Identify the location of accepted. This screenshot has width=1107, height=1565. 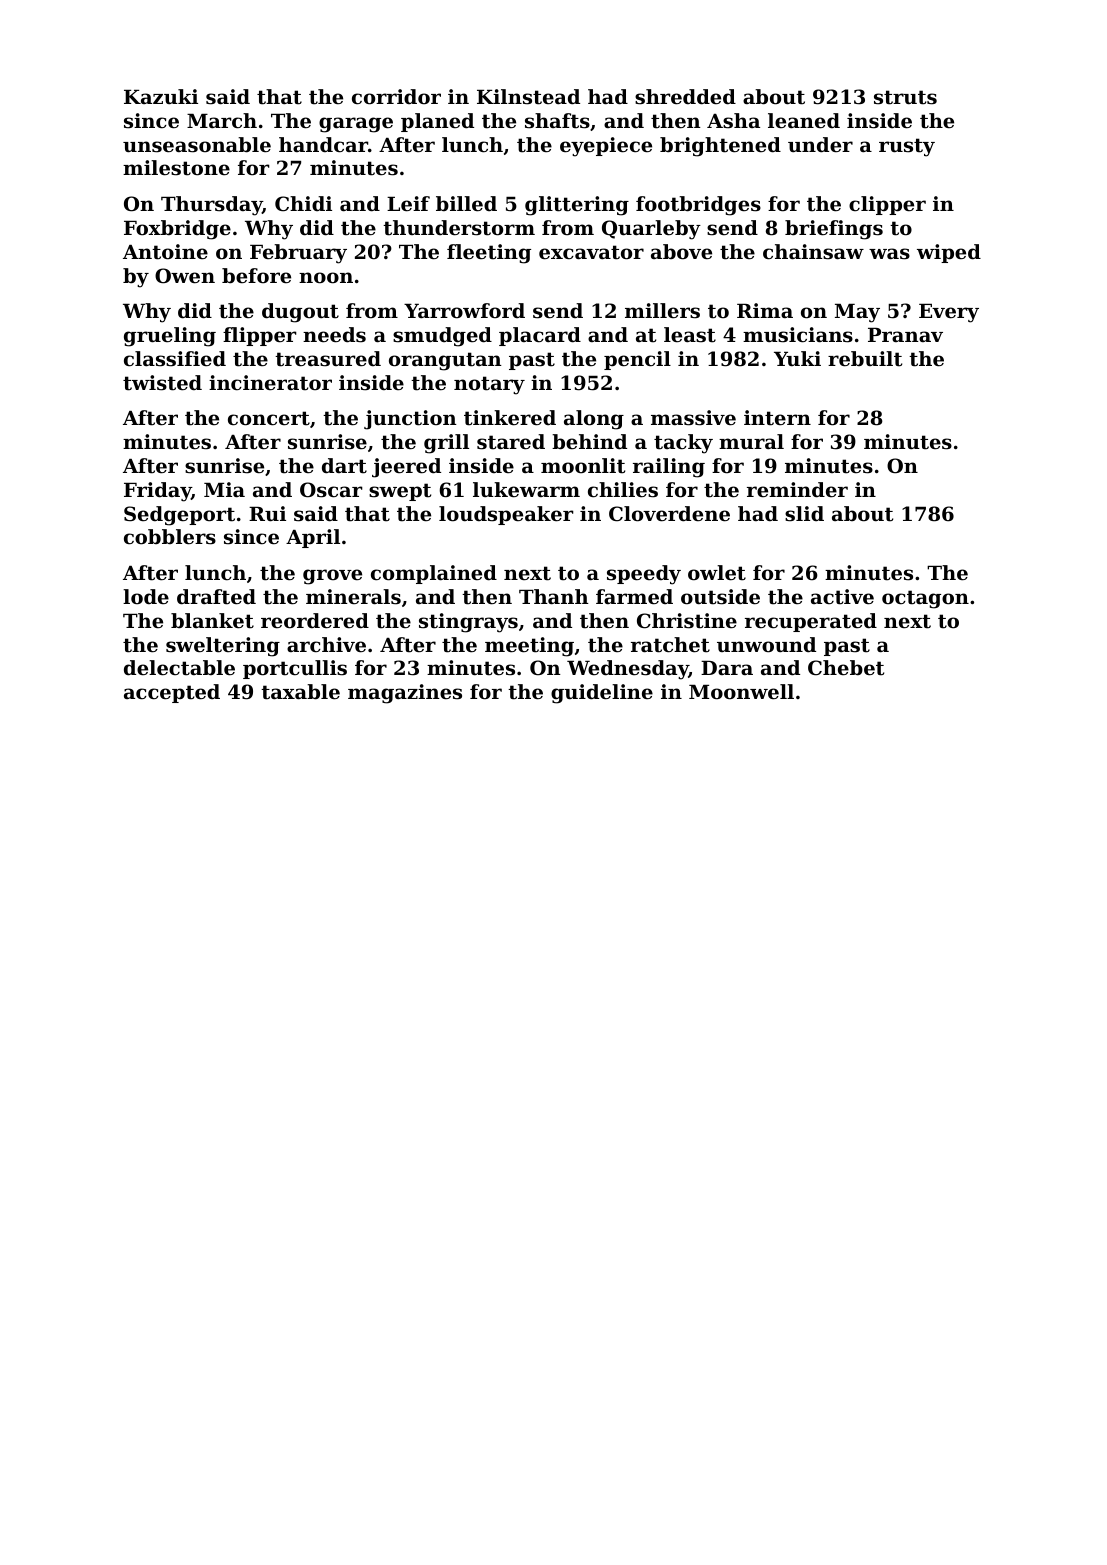
(172, 693).
